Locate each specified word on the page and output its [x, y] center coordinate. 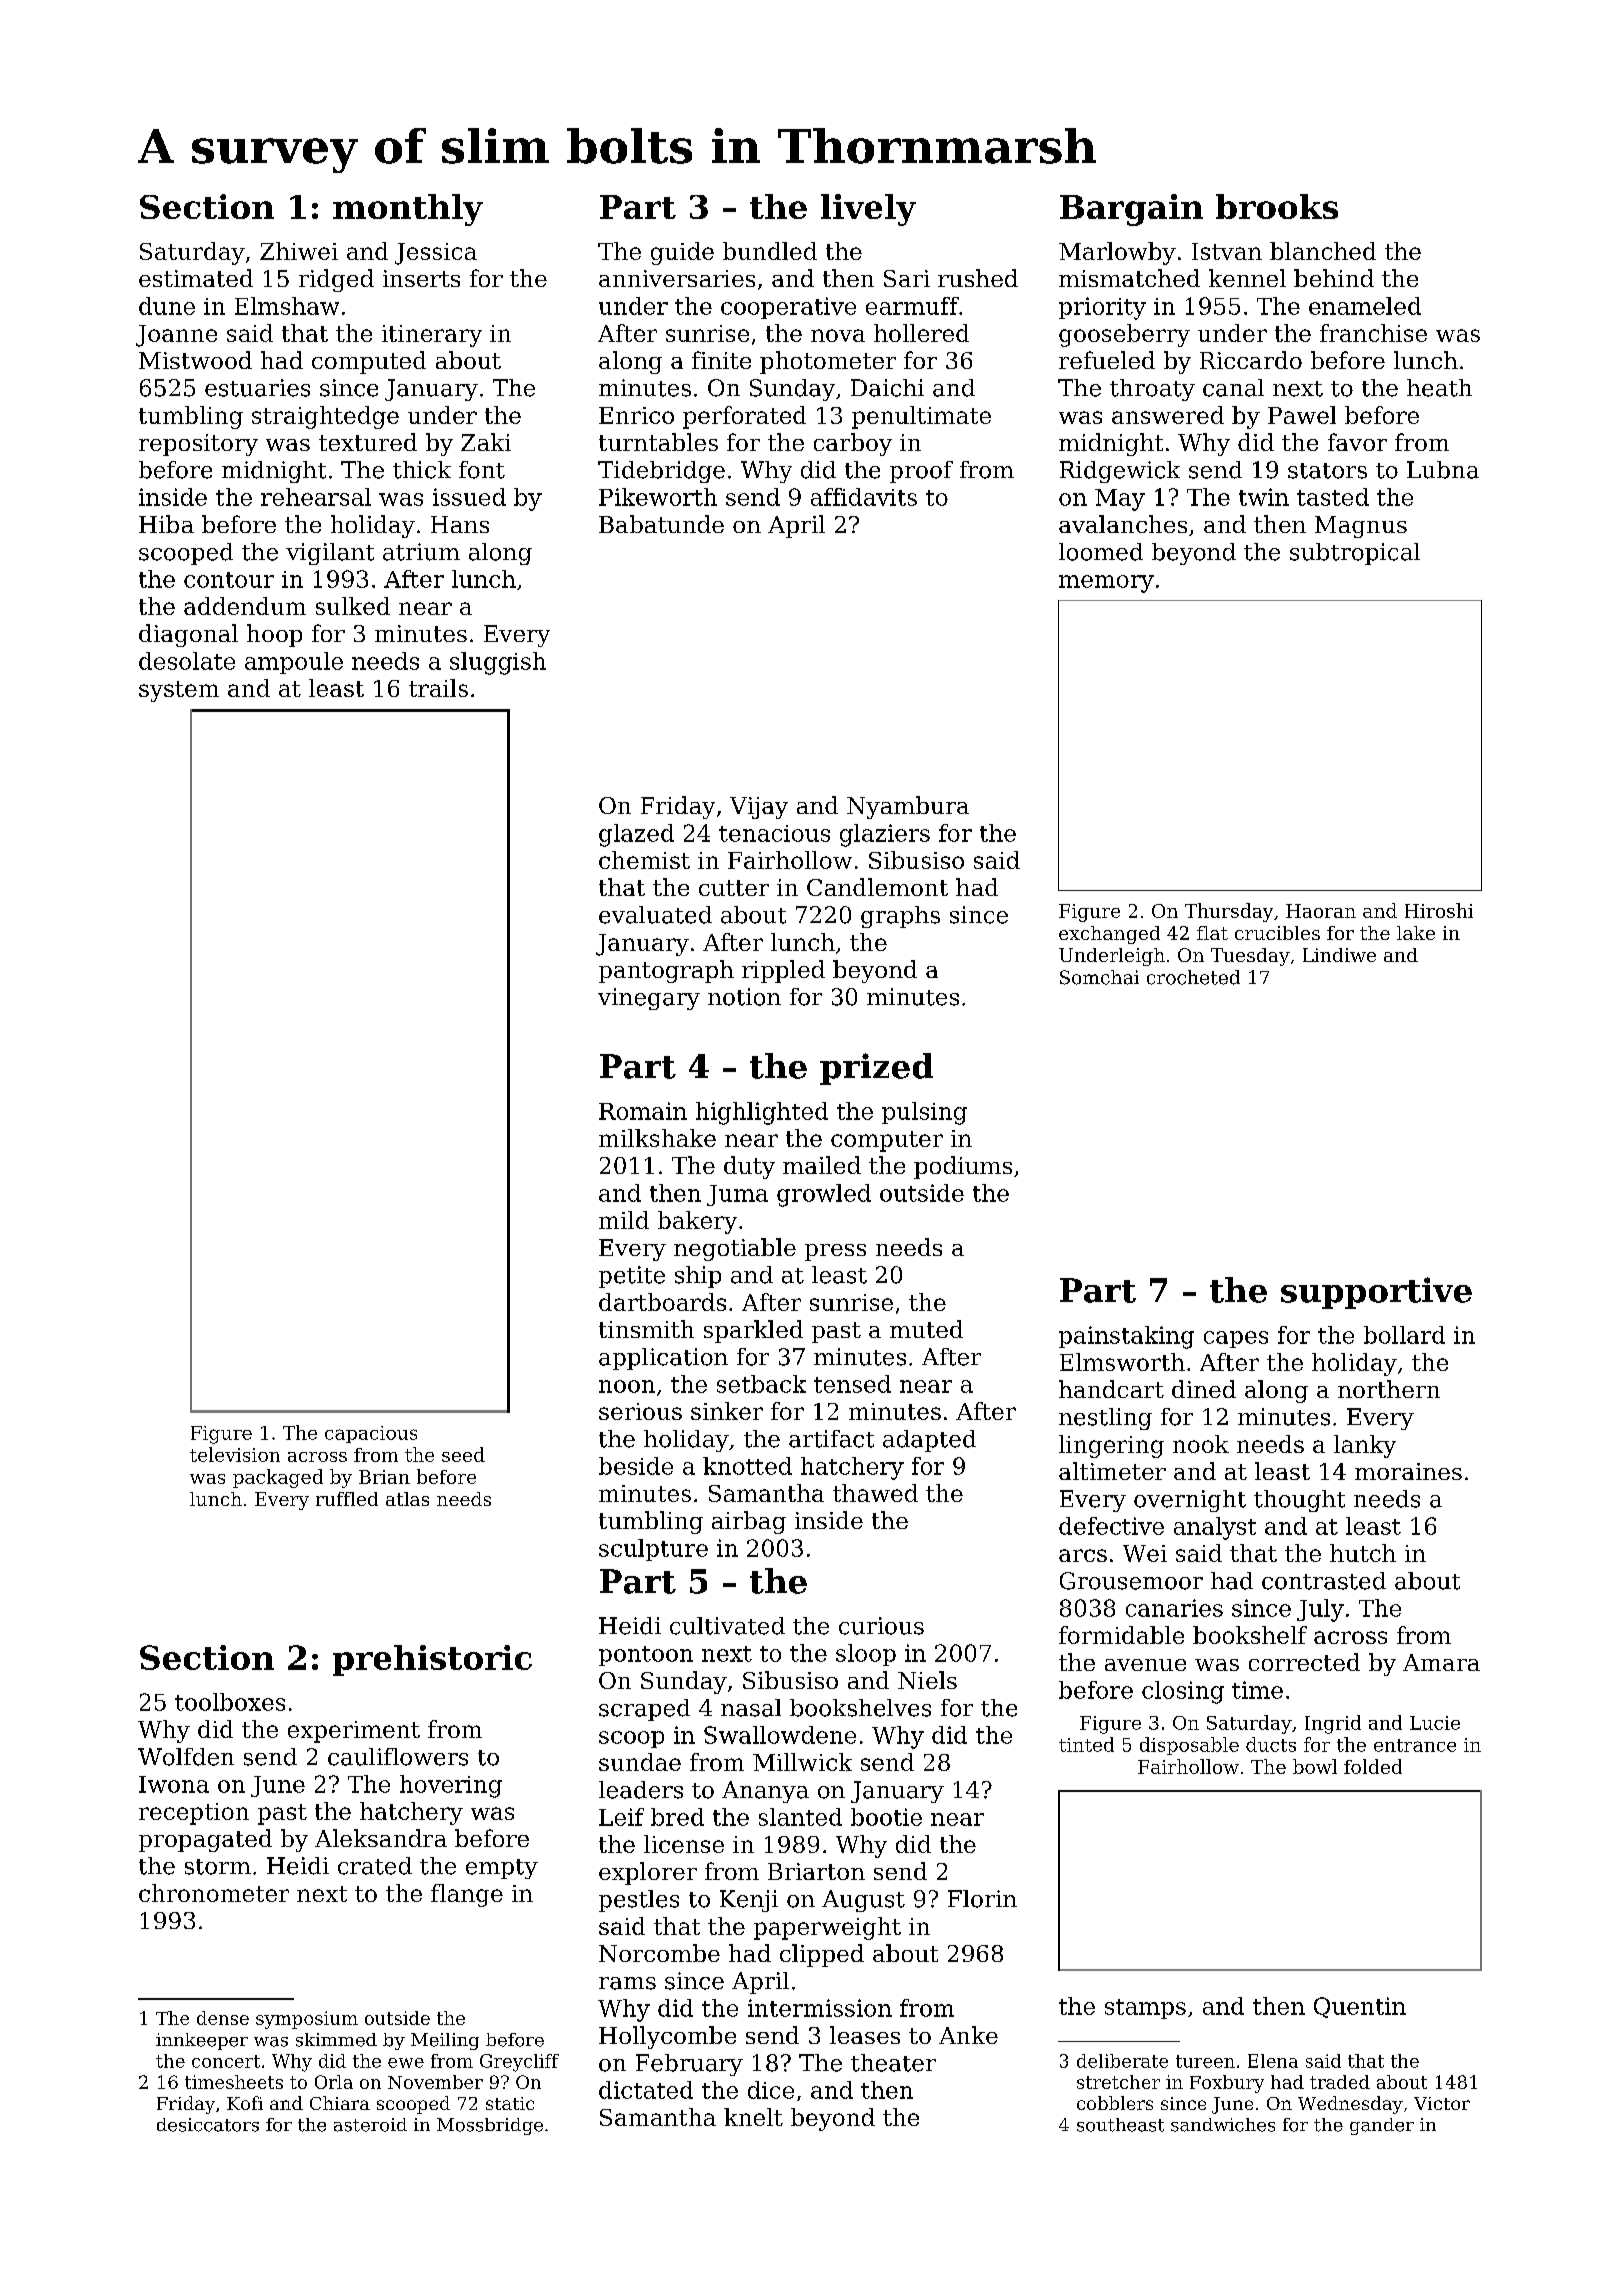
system [179, 691]
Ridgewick [1120, 472]
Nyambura [908, 807]
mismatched [1129, 278]
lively [868, 210]
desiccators [208, 2125]
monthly [408, 210]
